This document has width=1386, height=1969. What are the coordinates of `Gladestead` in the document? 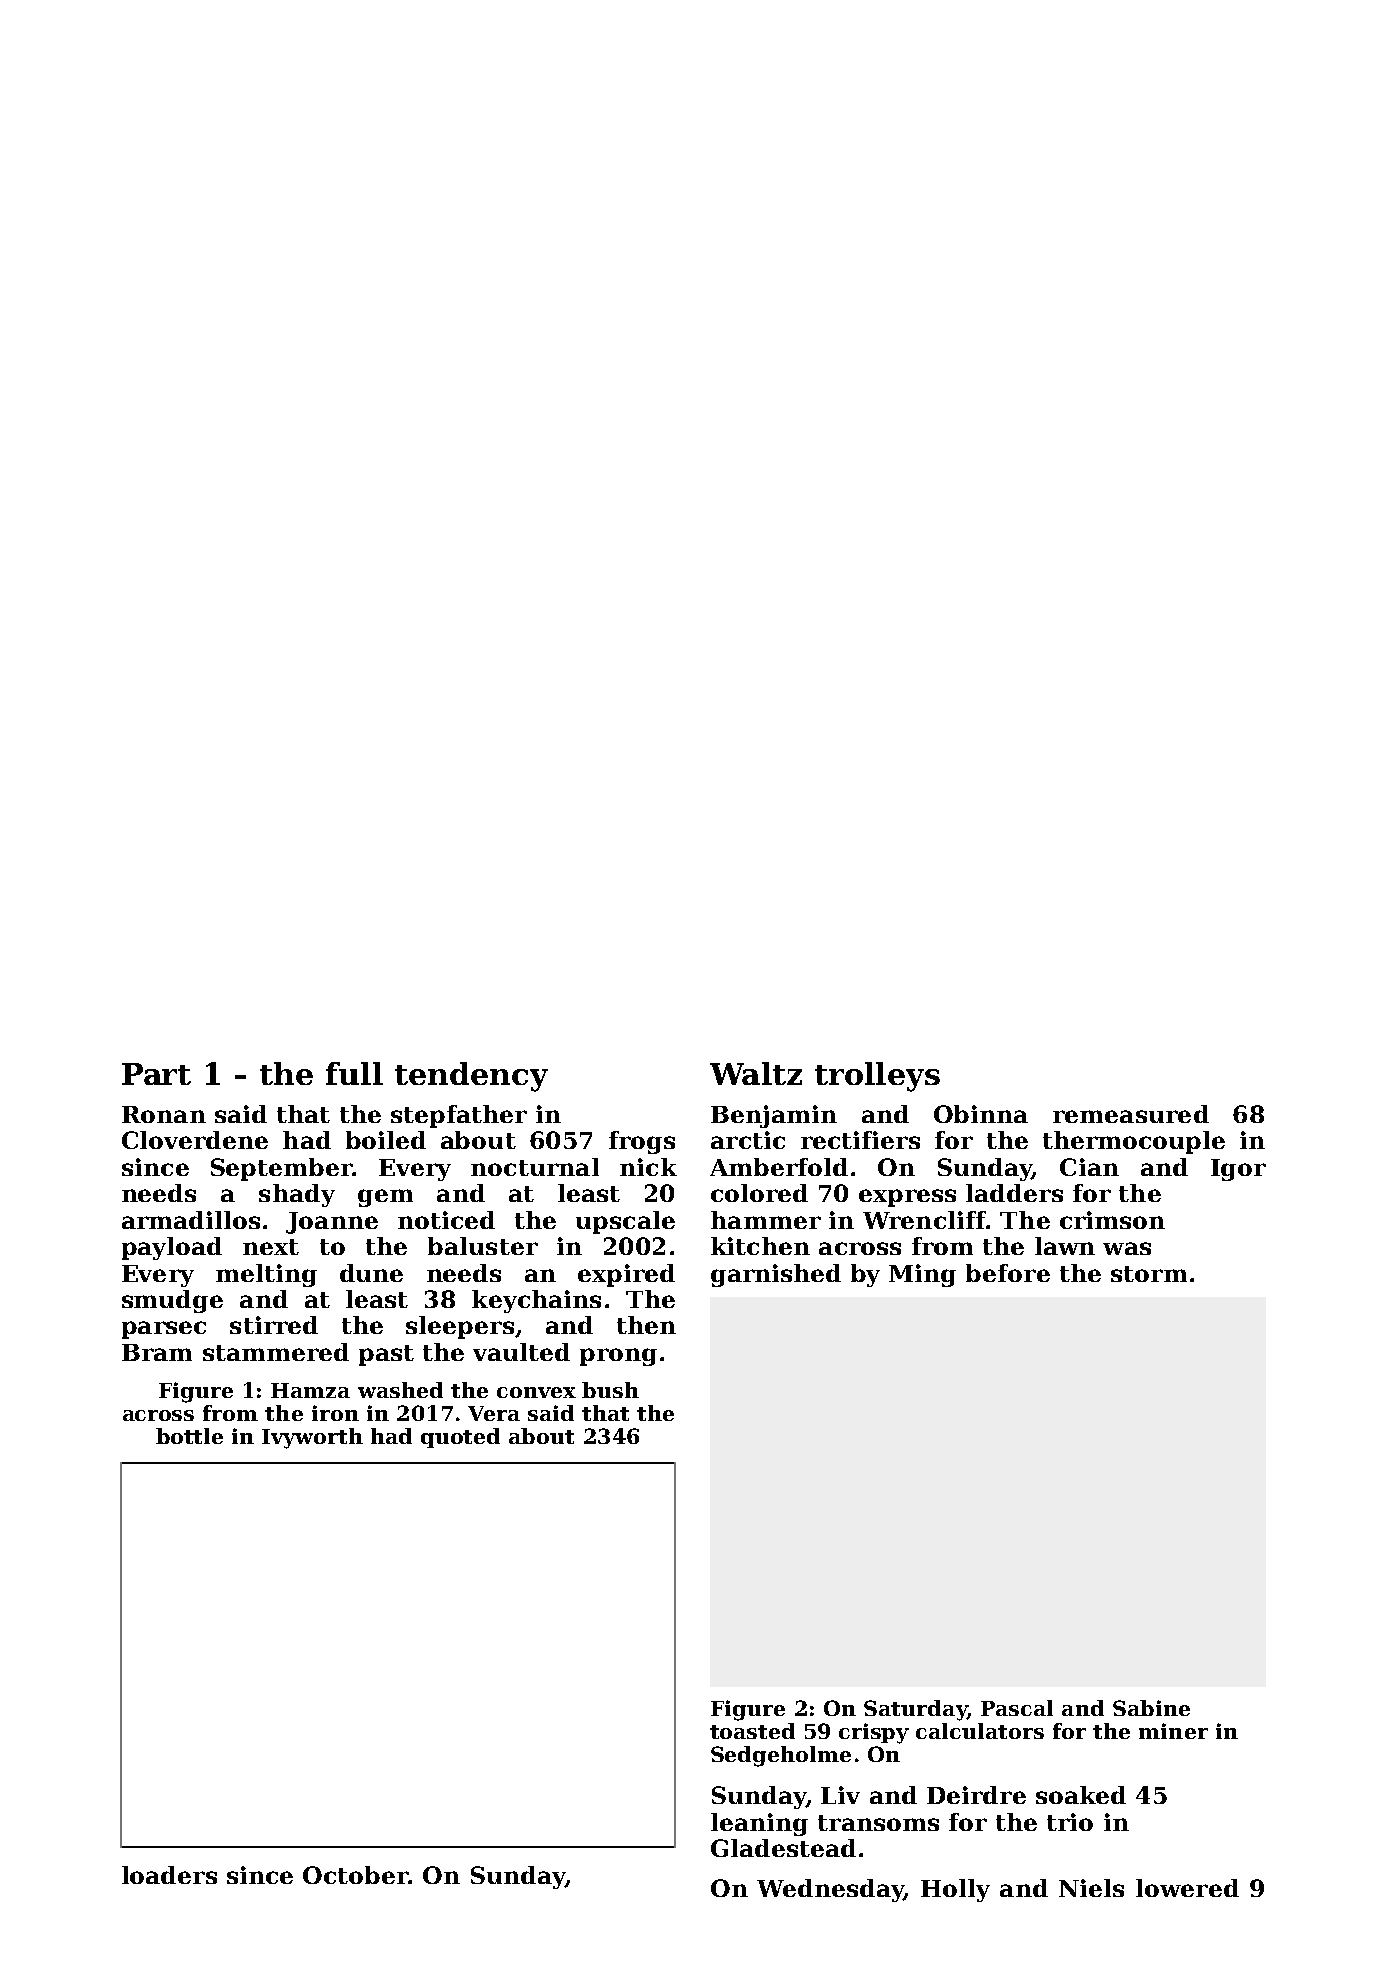 It's located at (783, 1848).
